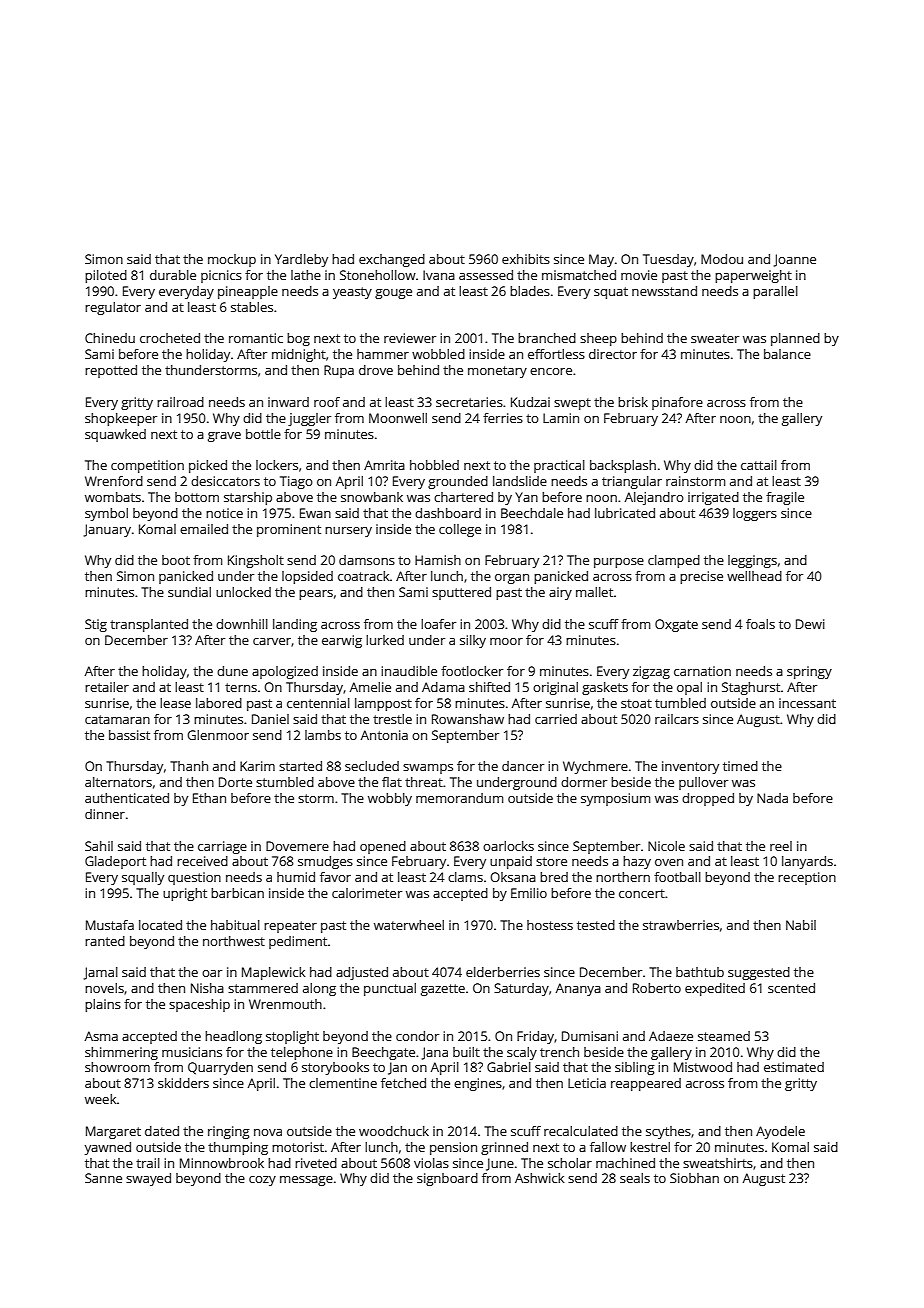 The image size is (924, 1308). Describe the element at coordinates (810, 624) in the screenshot. I see `Dewi` at that location.
